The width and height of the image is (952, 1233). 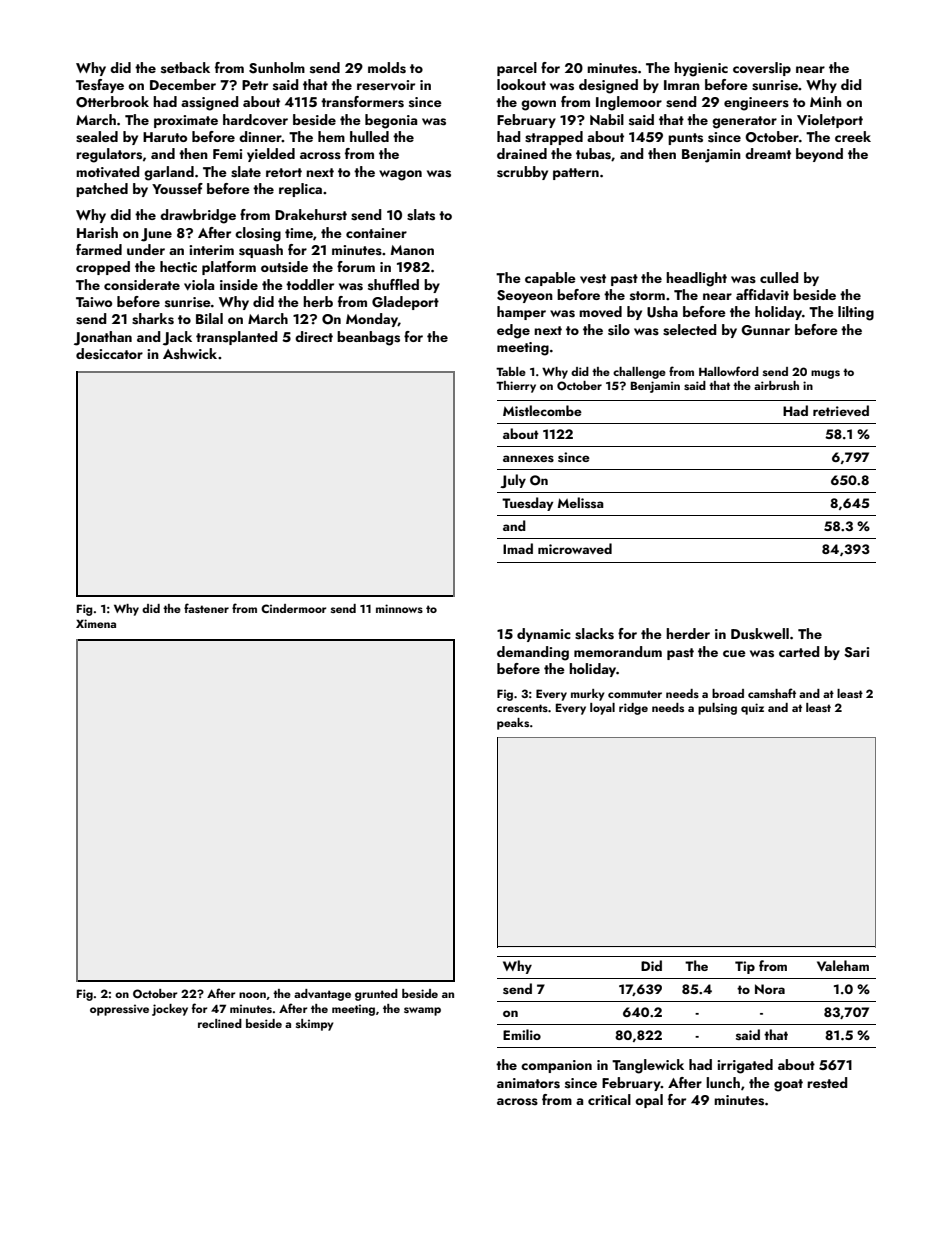 I want to click on Tip, so click(x=745, y=967).
